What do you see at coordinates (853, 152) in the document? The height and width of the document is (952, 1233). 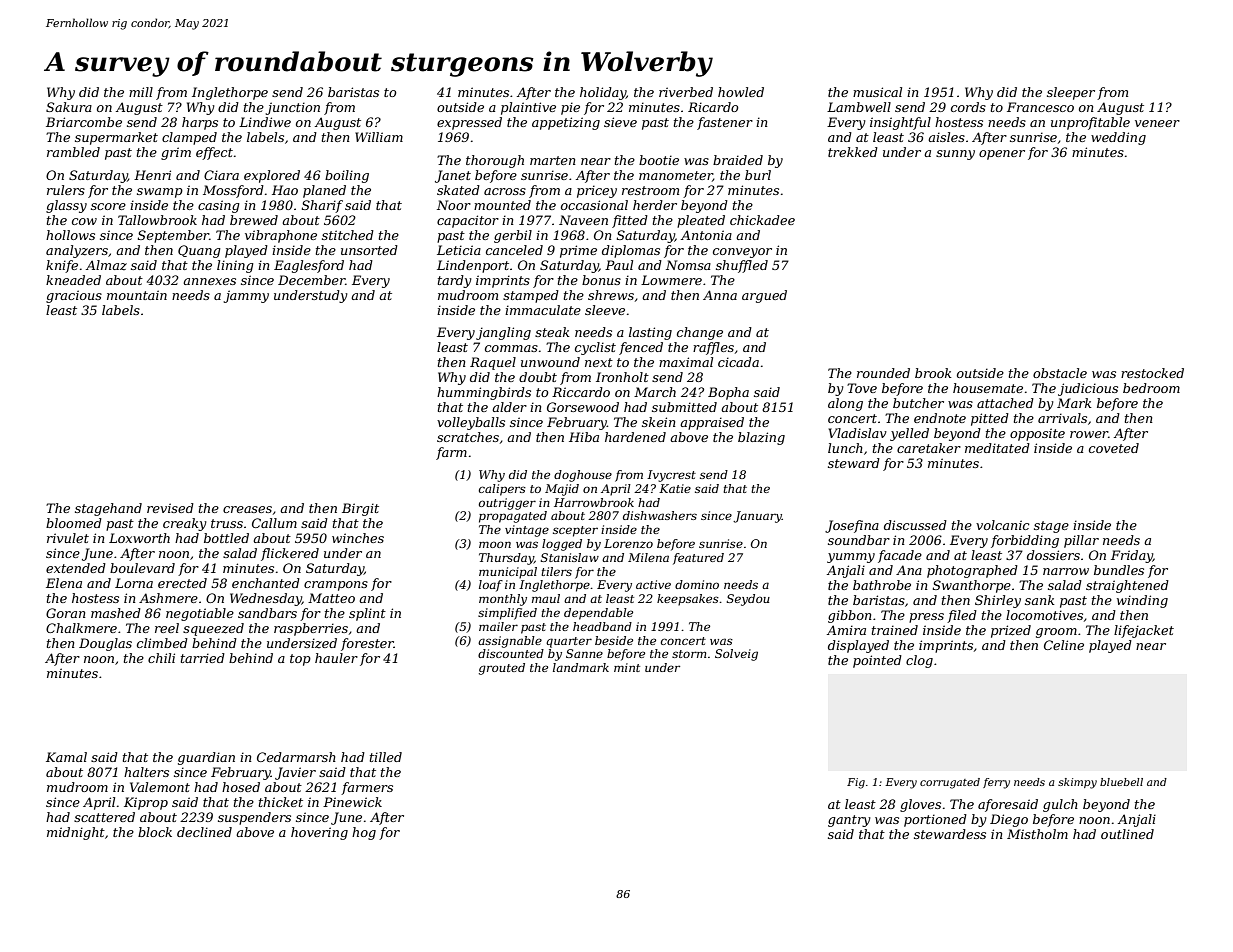 I see `trekked` at bounding box center [853, 152].
